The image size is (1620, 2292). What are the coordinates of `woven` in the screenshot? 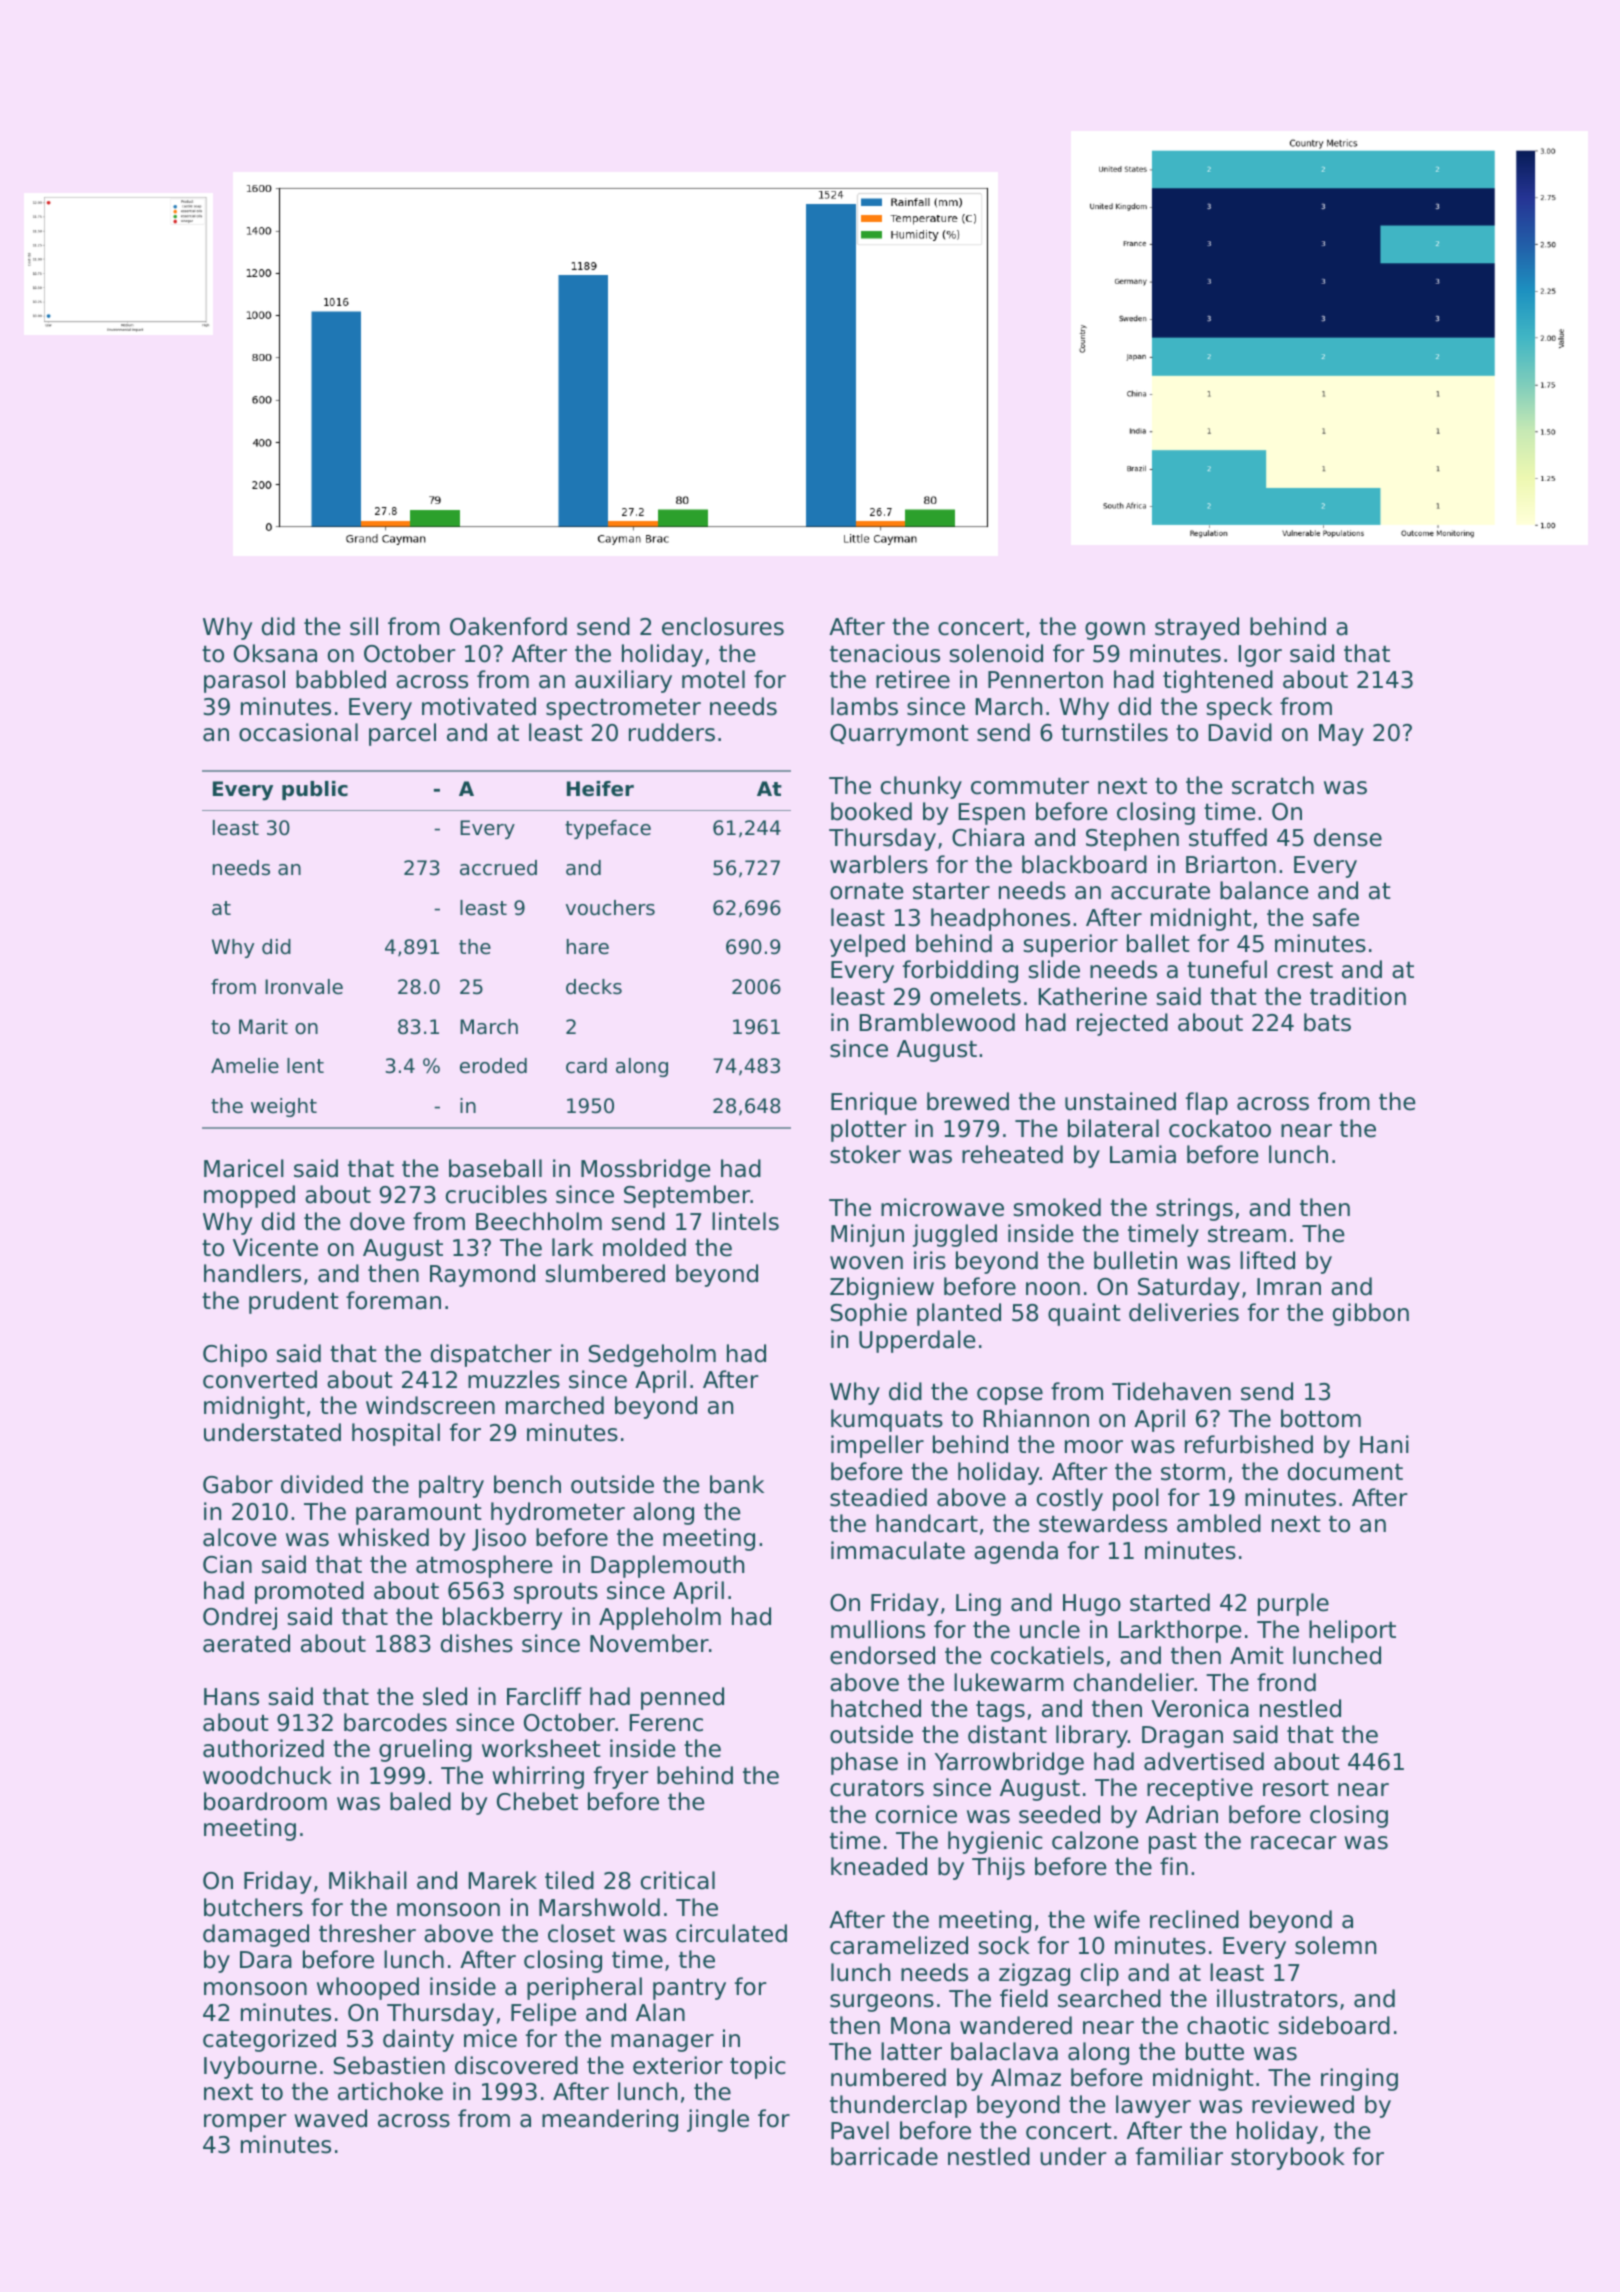 It's located at (866, 1263).
